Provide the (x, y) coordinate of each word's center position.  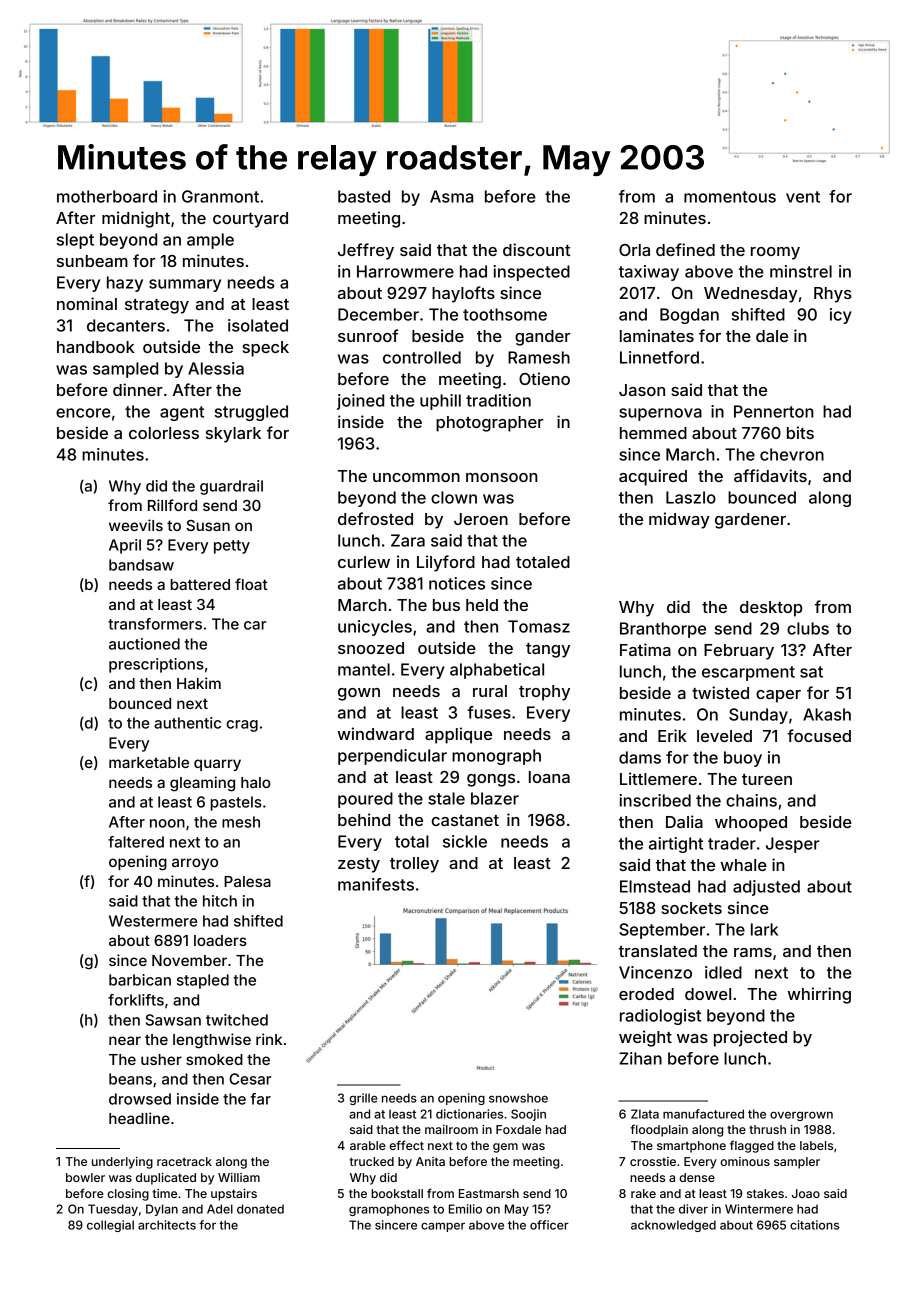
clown (454, 497)
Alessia (216, 368)
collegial (110, 1226)
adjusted (766, 888)
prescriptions (156, 665)
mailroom (451, 1129)
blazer (495, 798)
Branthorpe (663, 630)
